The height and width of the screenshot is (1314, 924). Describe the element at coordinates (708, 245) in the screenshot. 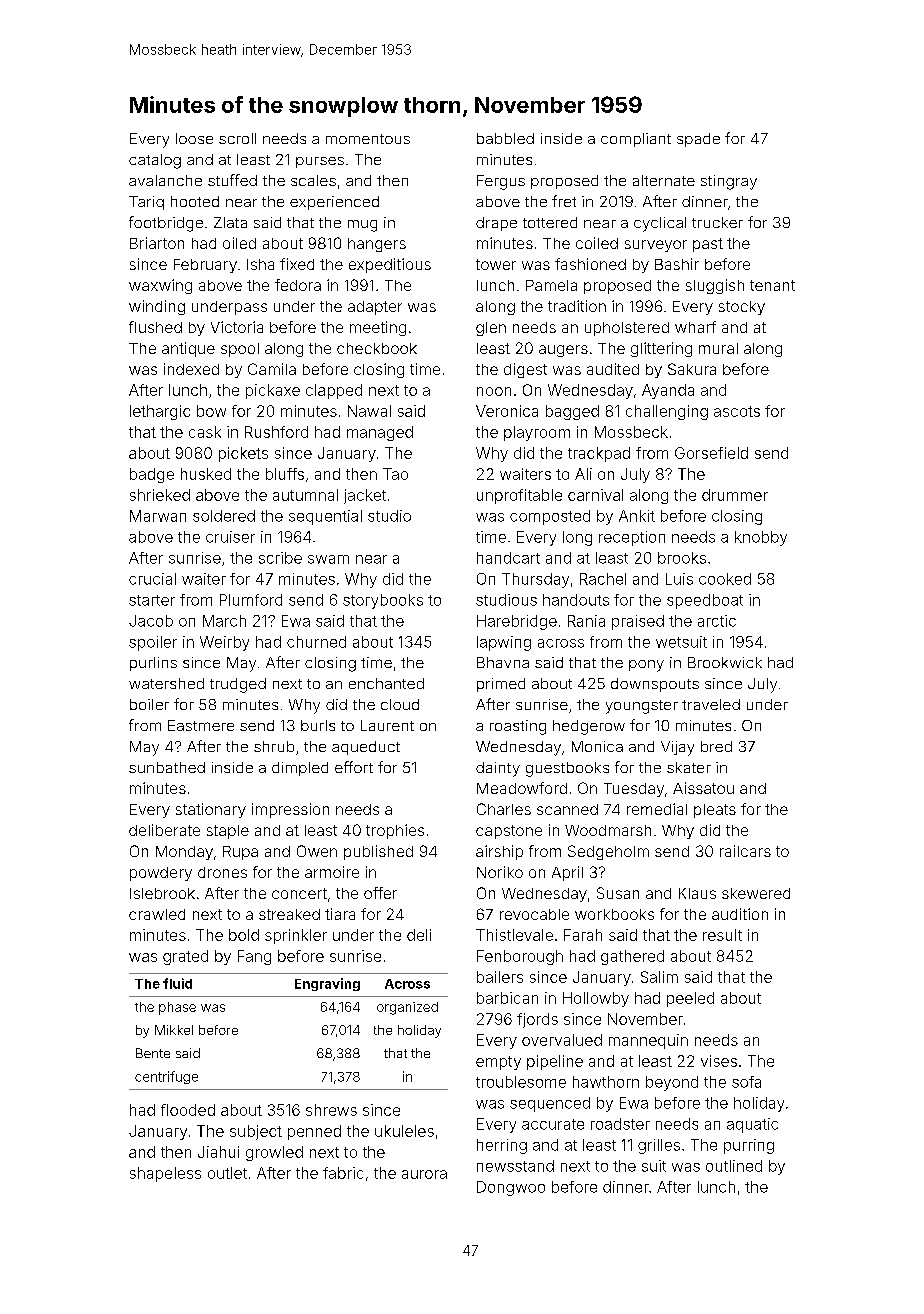

I see `past` at that location.
